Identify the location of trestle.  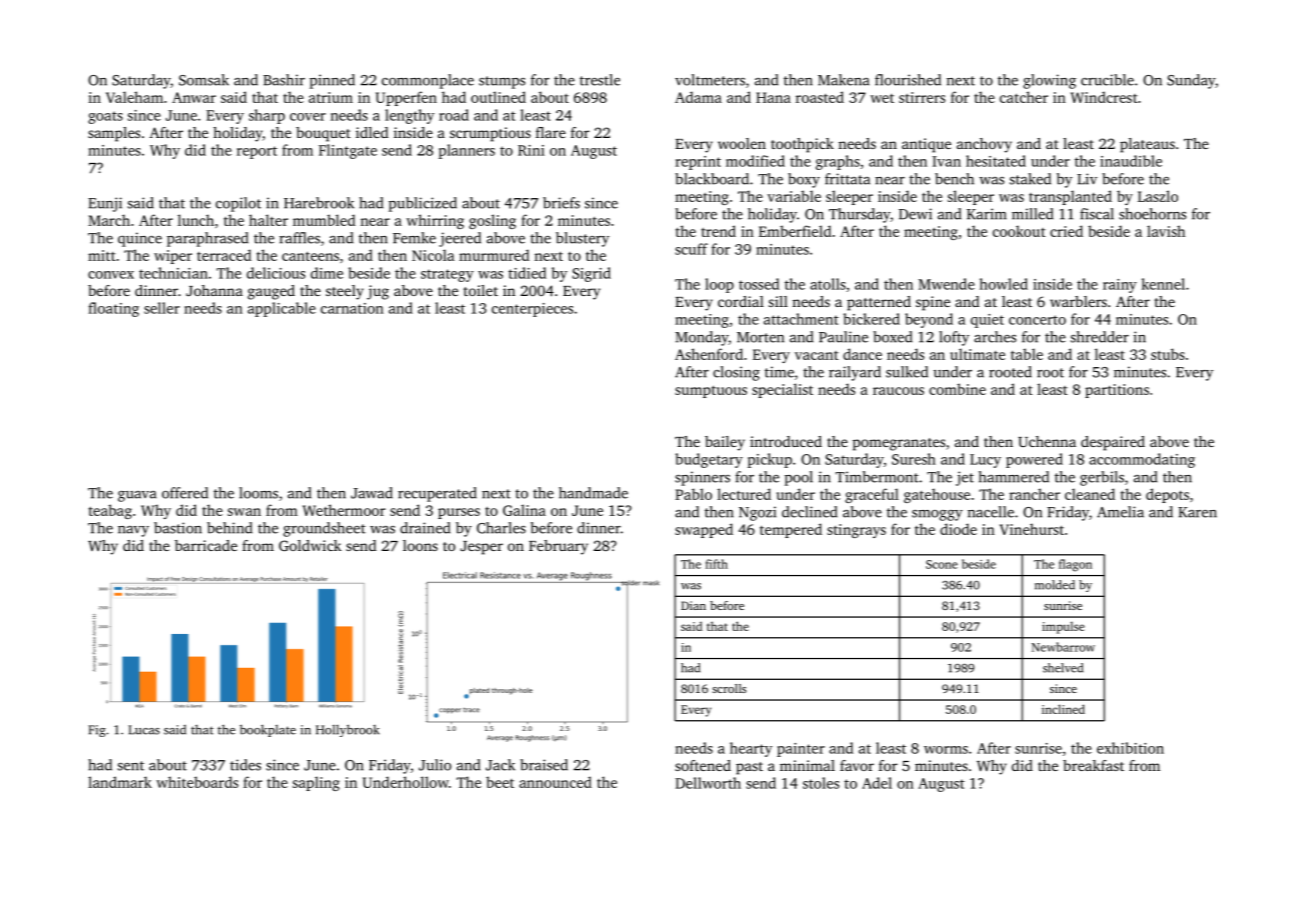
(600, 80).
